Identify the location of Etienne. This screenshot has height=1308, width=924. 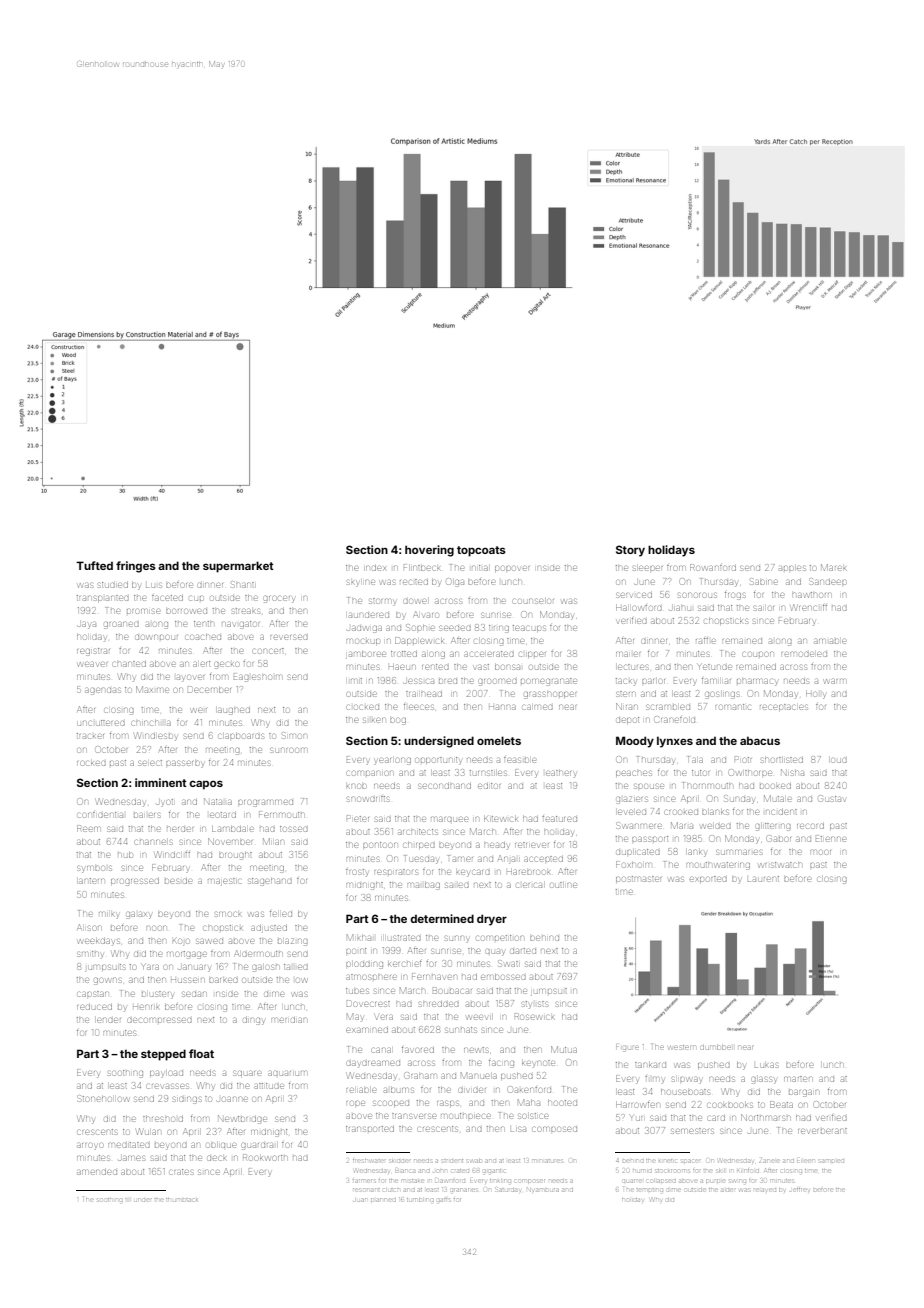
(831, 839).
